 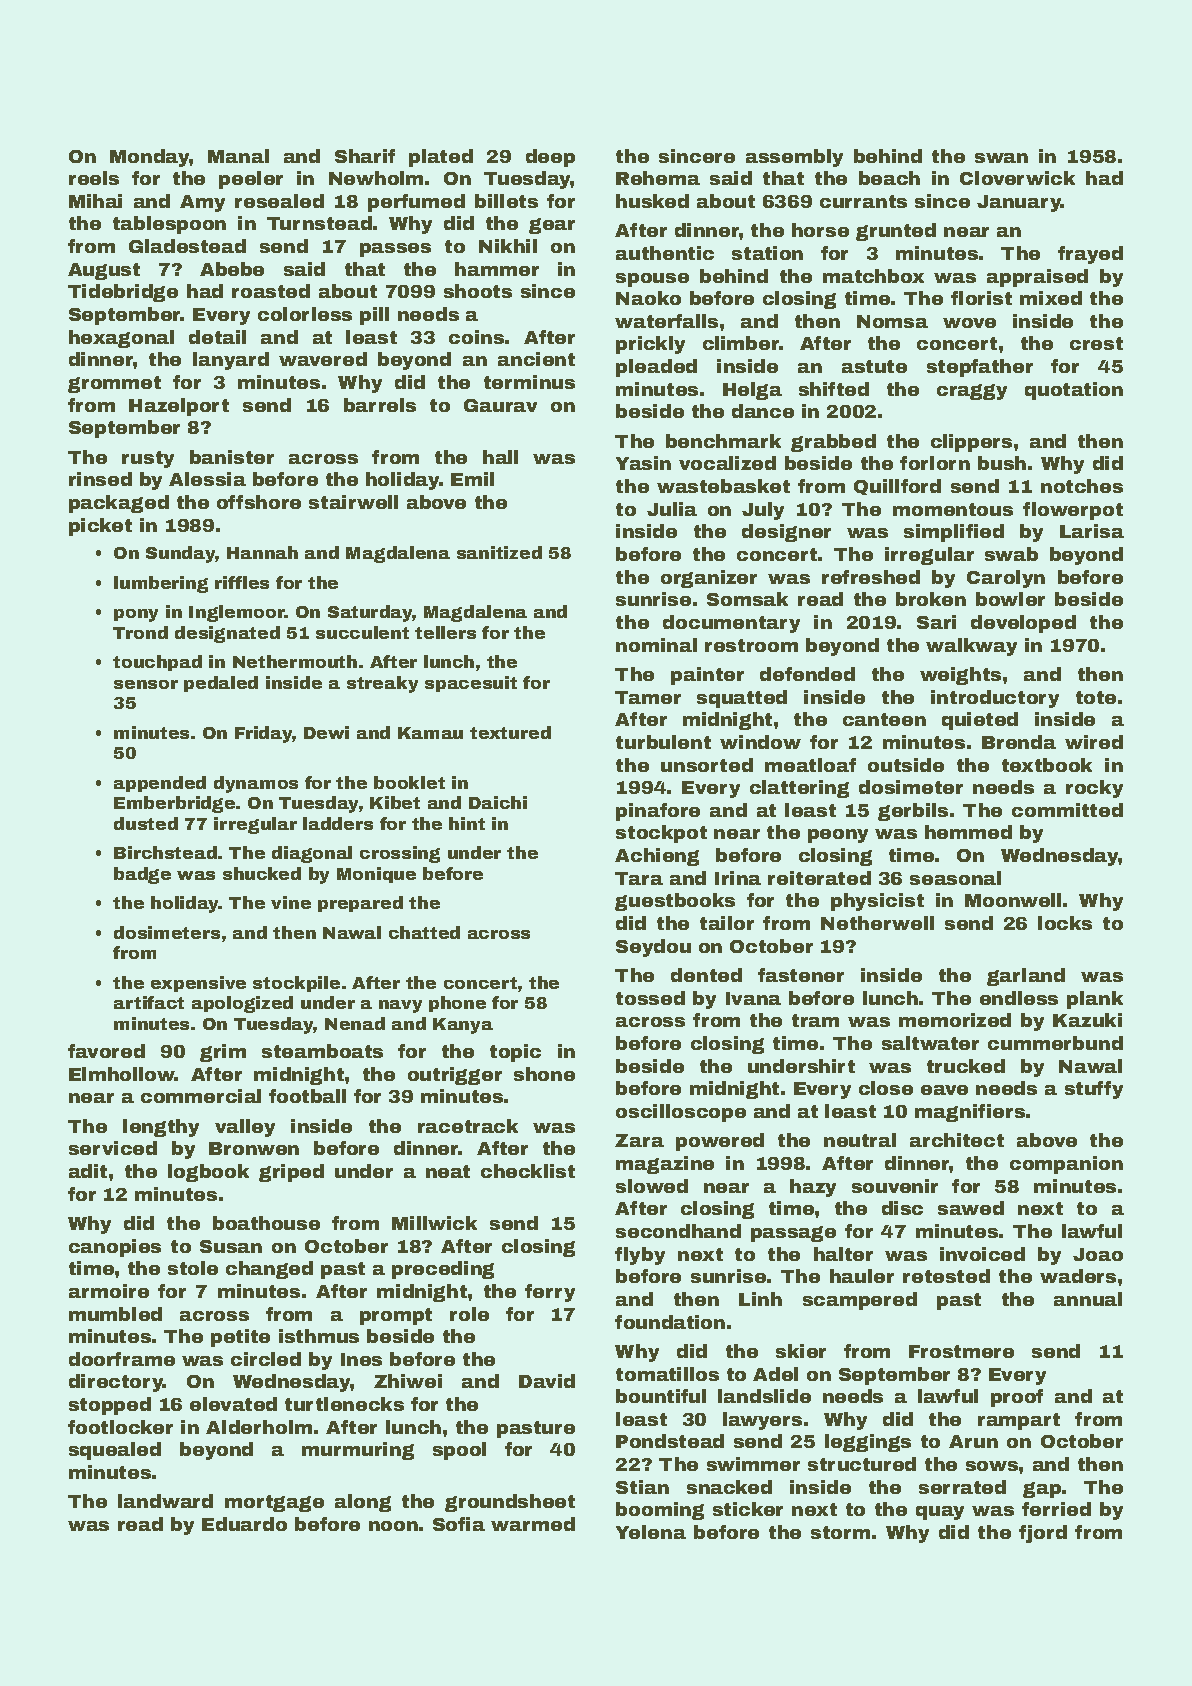 I want to click on Monday, so click(x=150, y=158).
